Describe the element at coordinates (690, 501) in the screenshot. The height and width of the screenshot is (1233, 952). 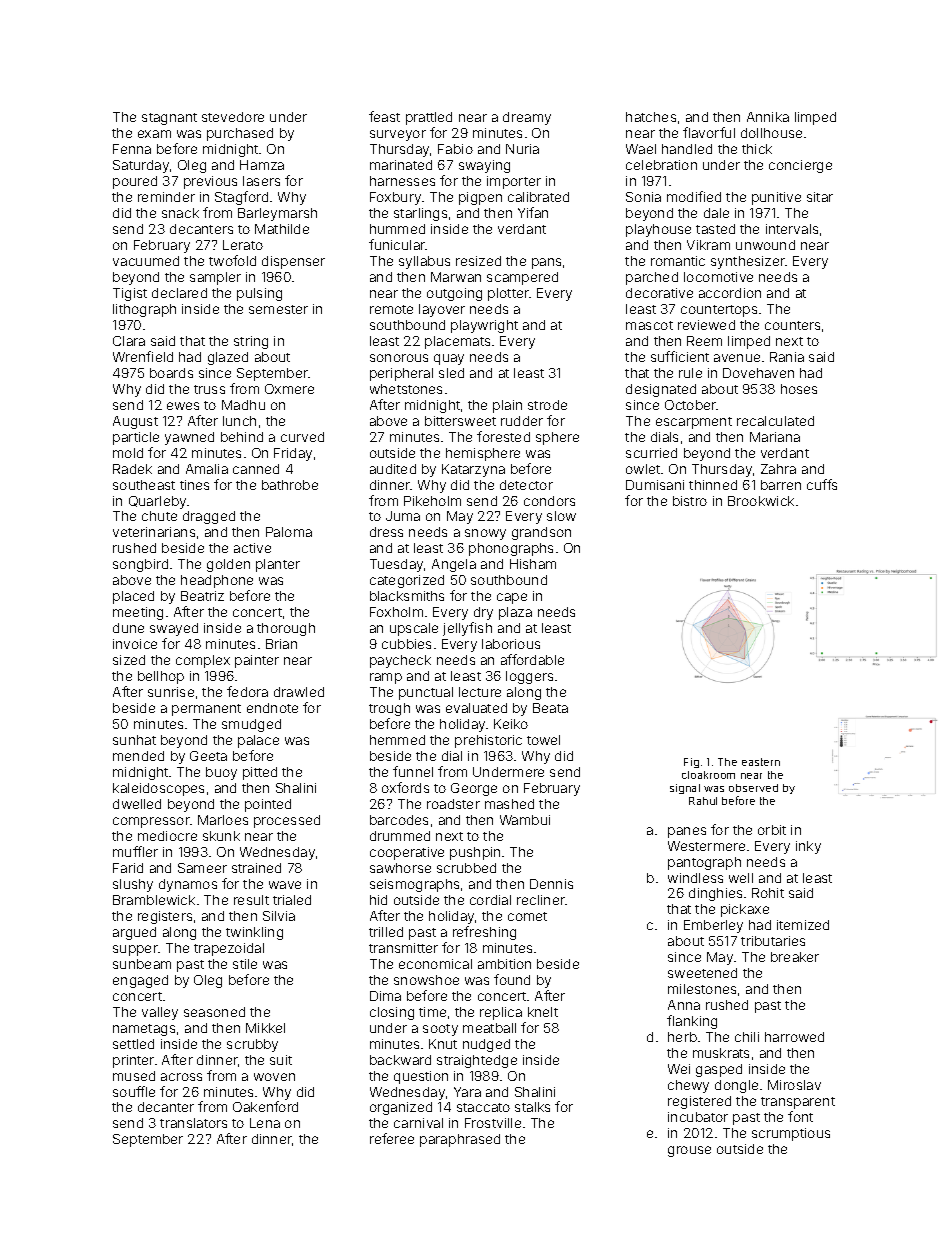
I see `bistro` at that location.
